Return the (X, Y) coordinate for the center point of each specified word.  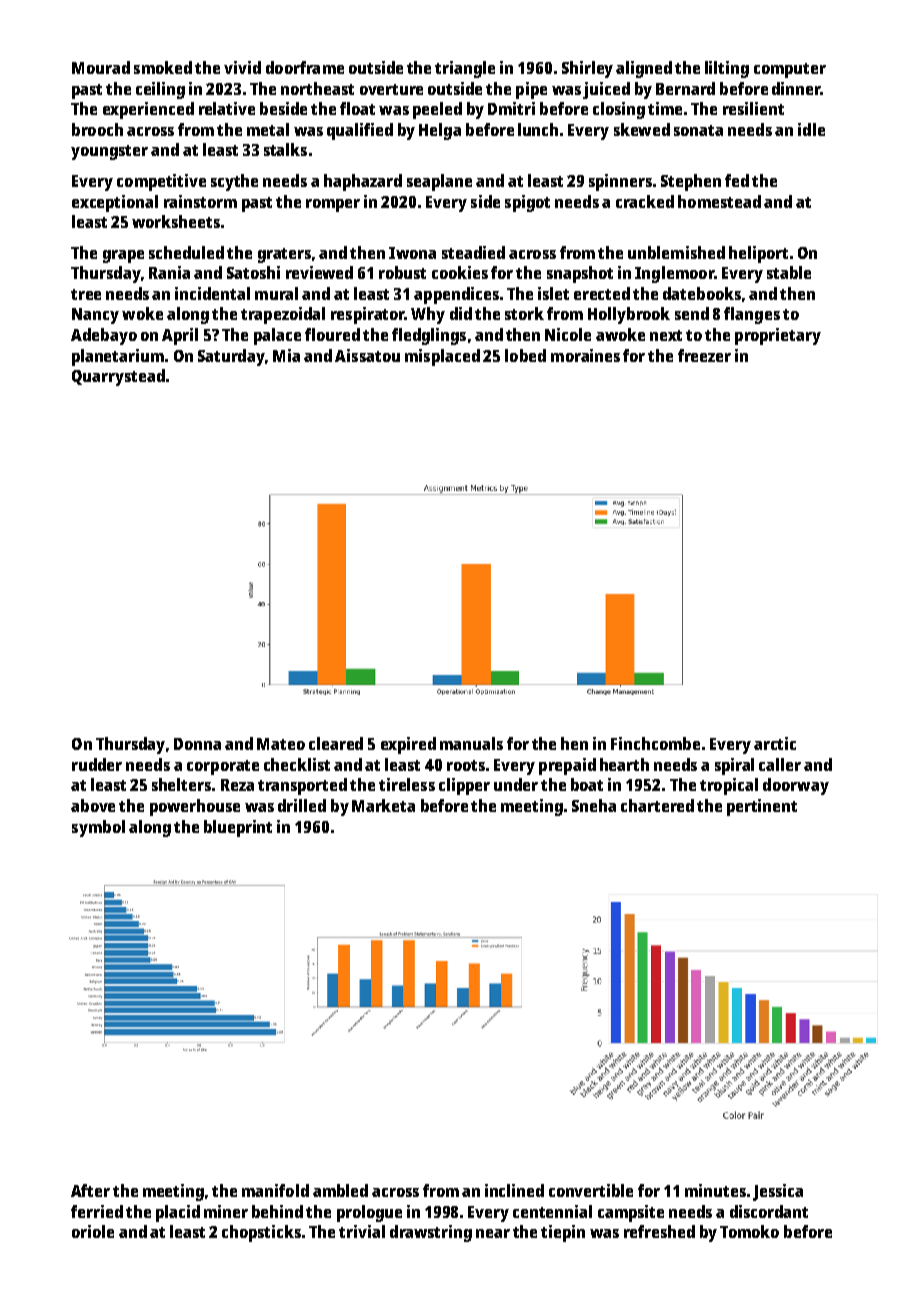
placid (178, 1213)
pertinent (762, 807)
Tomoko (749, 1231)
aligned (644, 69)
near (493, 1233)
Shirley (587, 69)
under (516, 784)
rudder (97, 764)
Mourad (101, 67)
